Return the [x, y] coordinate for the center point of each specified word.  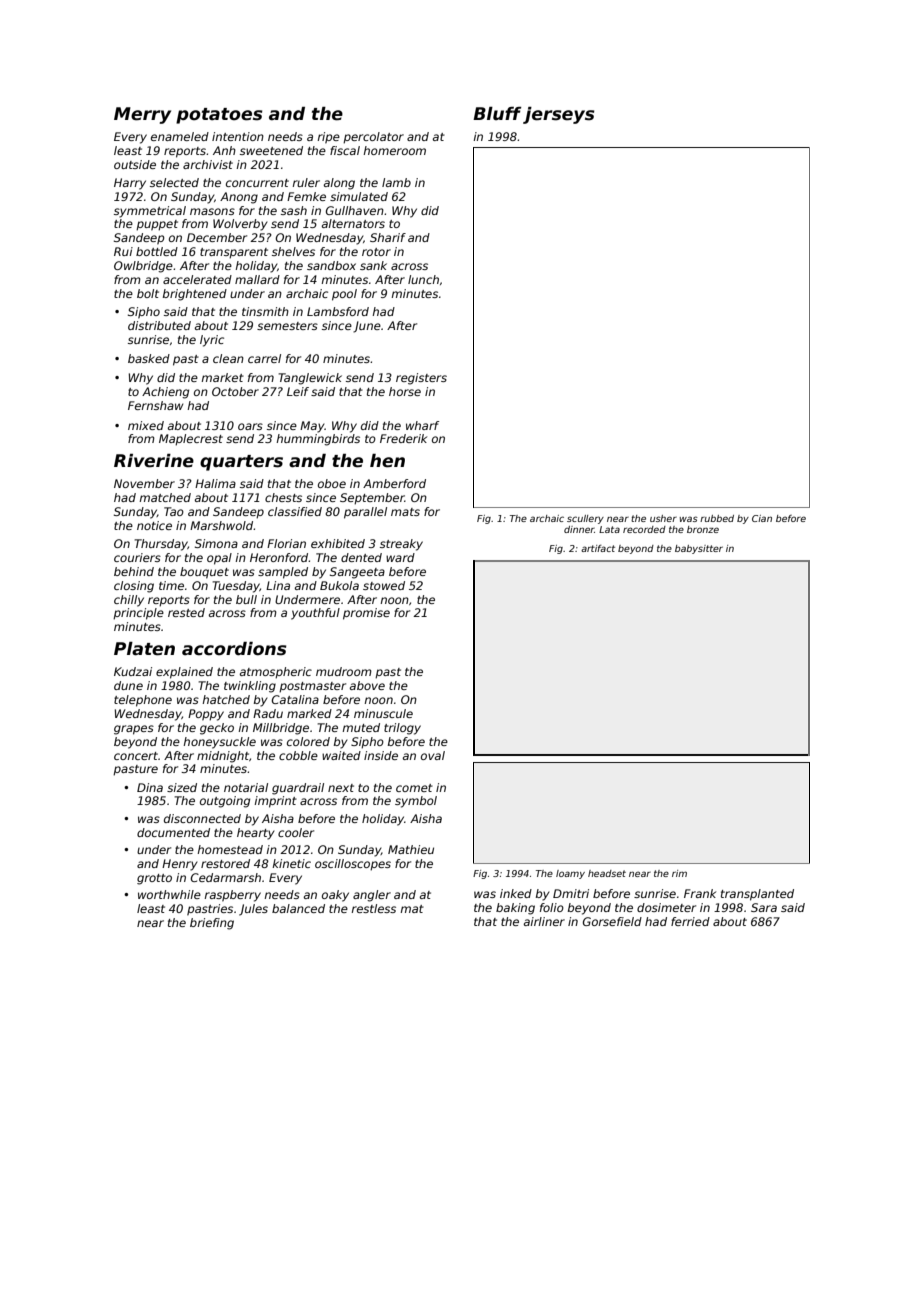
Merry [142, 115]
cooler [296, 832]
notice [154, 525]
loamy [570, 874]
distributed [159, 325]
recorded [644, 529]
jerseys [558, 115]
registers [421, 379]
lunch [423, 279]
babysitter [699, 549]
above [367, 685]
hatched [226, 699]
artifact [598, 548]
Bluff [497, 113]
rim [679, 873]
